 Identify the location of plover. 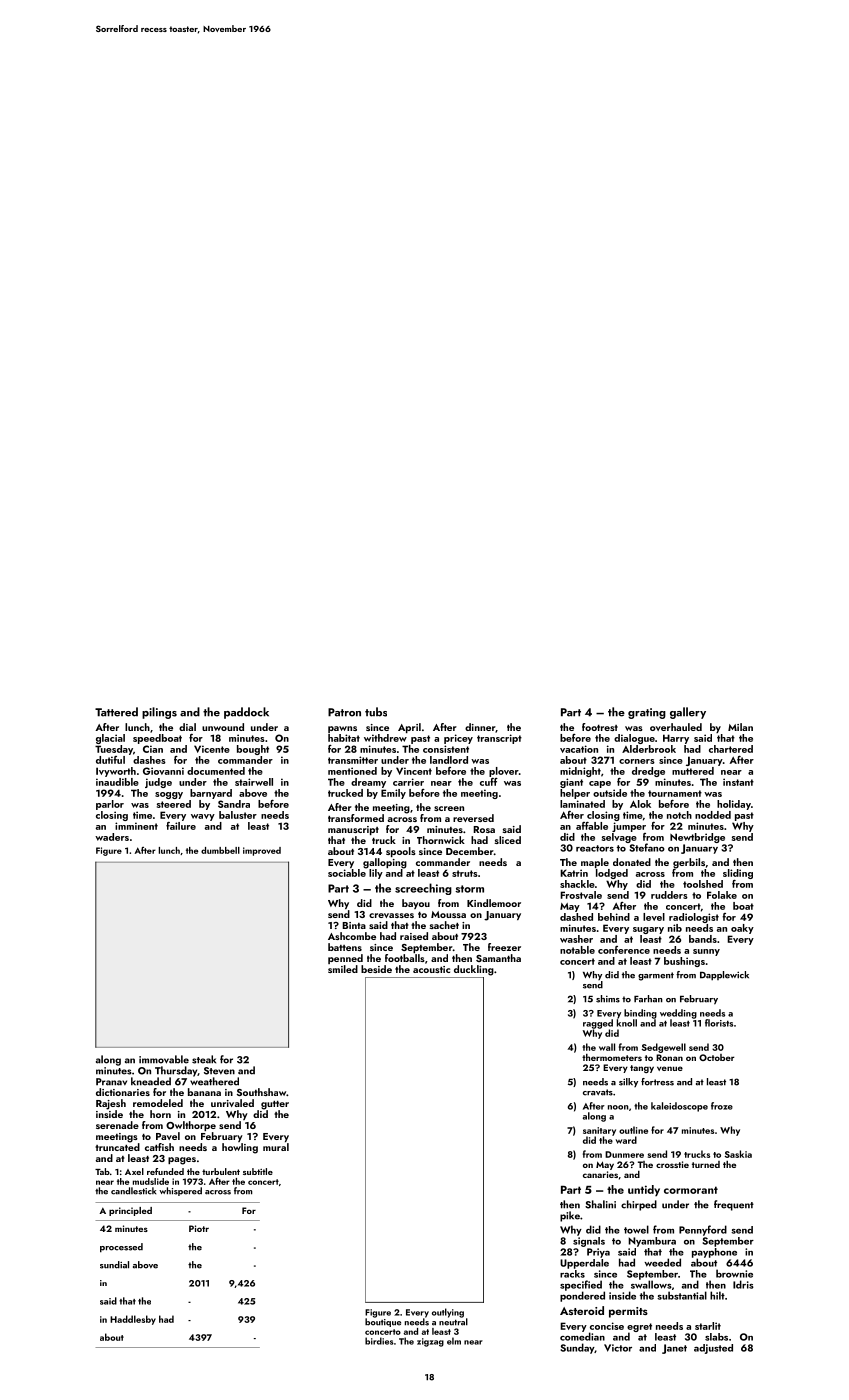
(504, 772).
